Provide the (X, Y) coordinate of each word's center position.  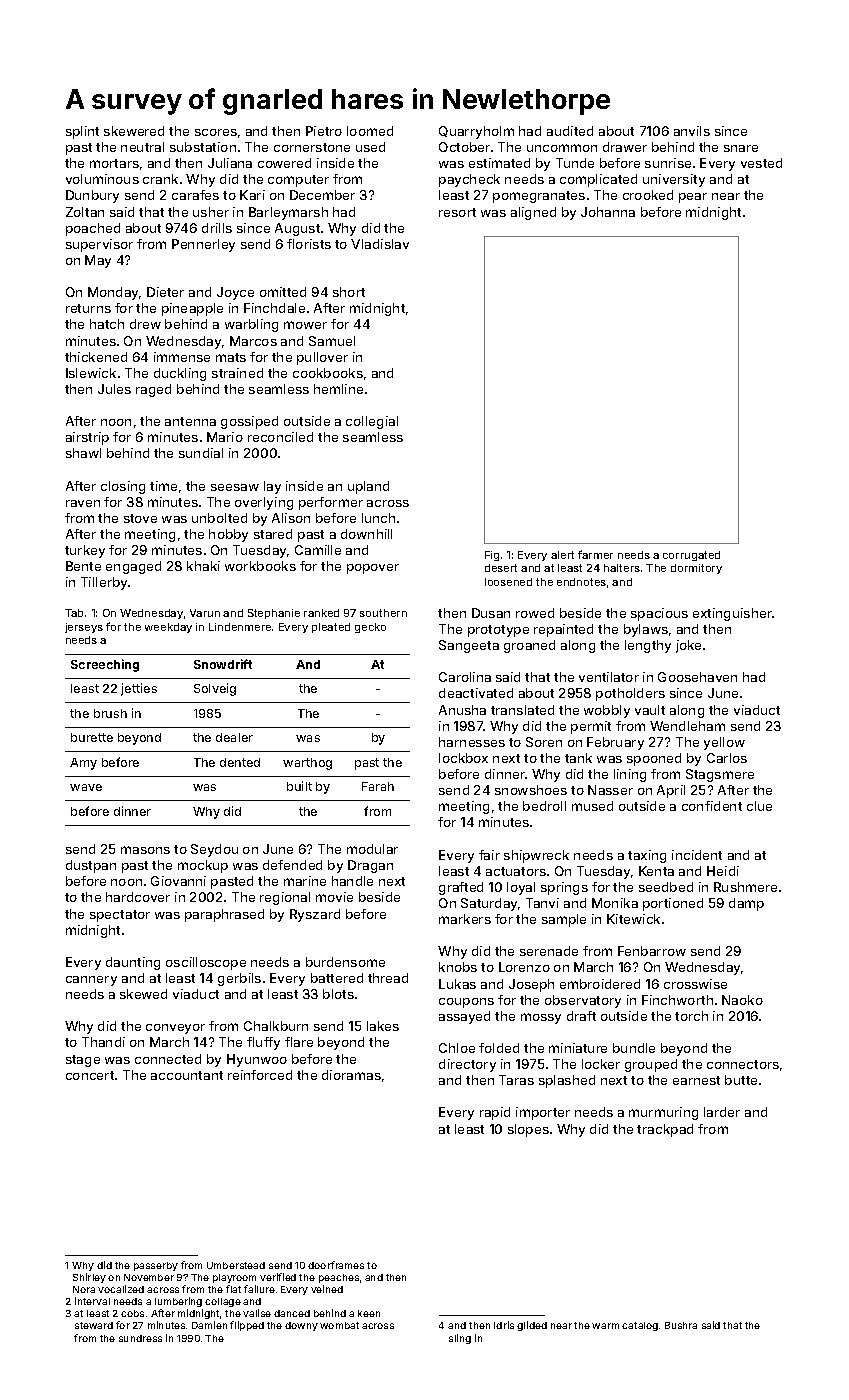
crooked (648, 195)
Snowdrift (223, 664)
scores (216, 132)
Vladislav (380, 244)
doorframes (336, 1265)
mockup (203, 866)
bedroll (544, 806)
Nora (84, 1289)
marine (305, 881)
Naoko (742, 1000)
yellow (724, 743)
